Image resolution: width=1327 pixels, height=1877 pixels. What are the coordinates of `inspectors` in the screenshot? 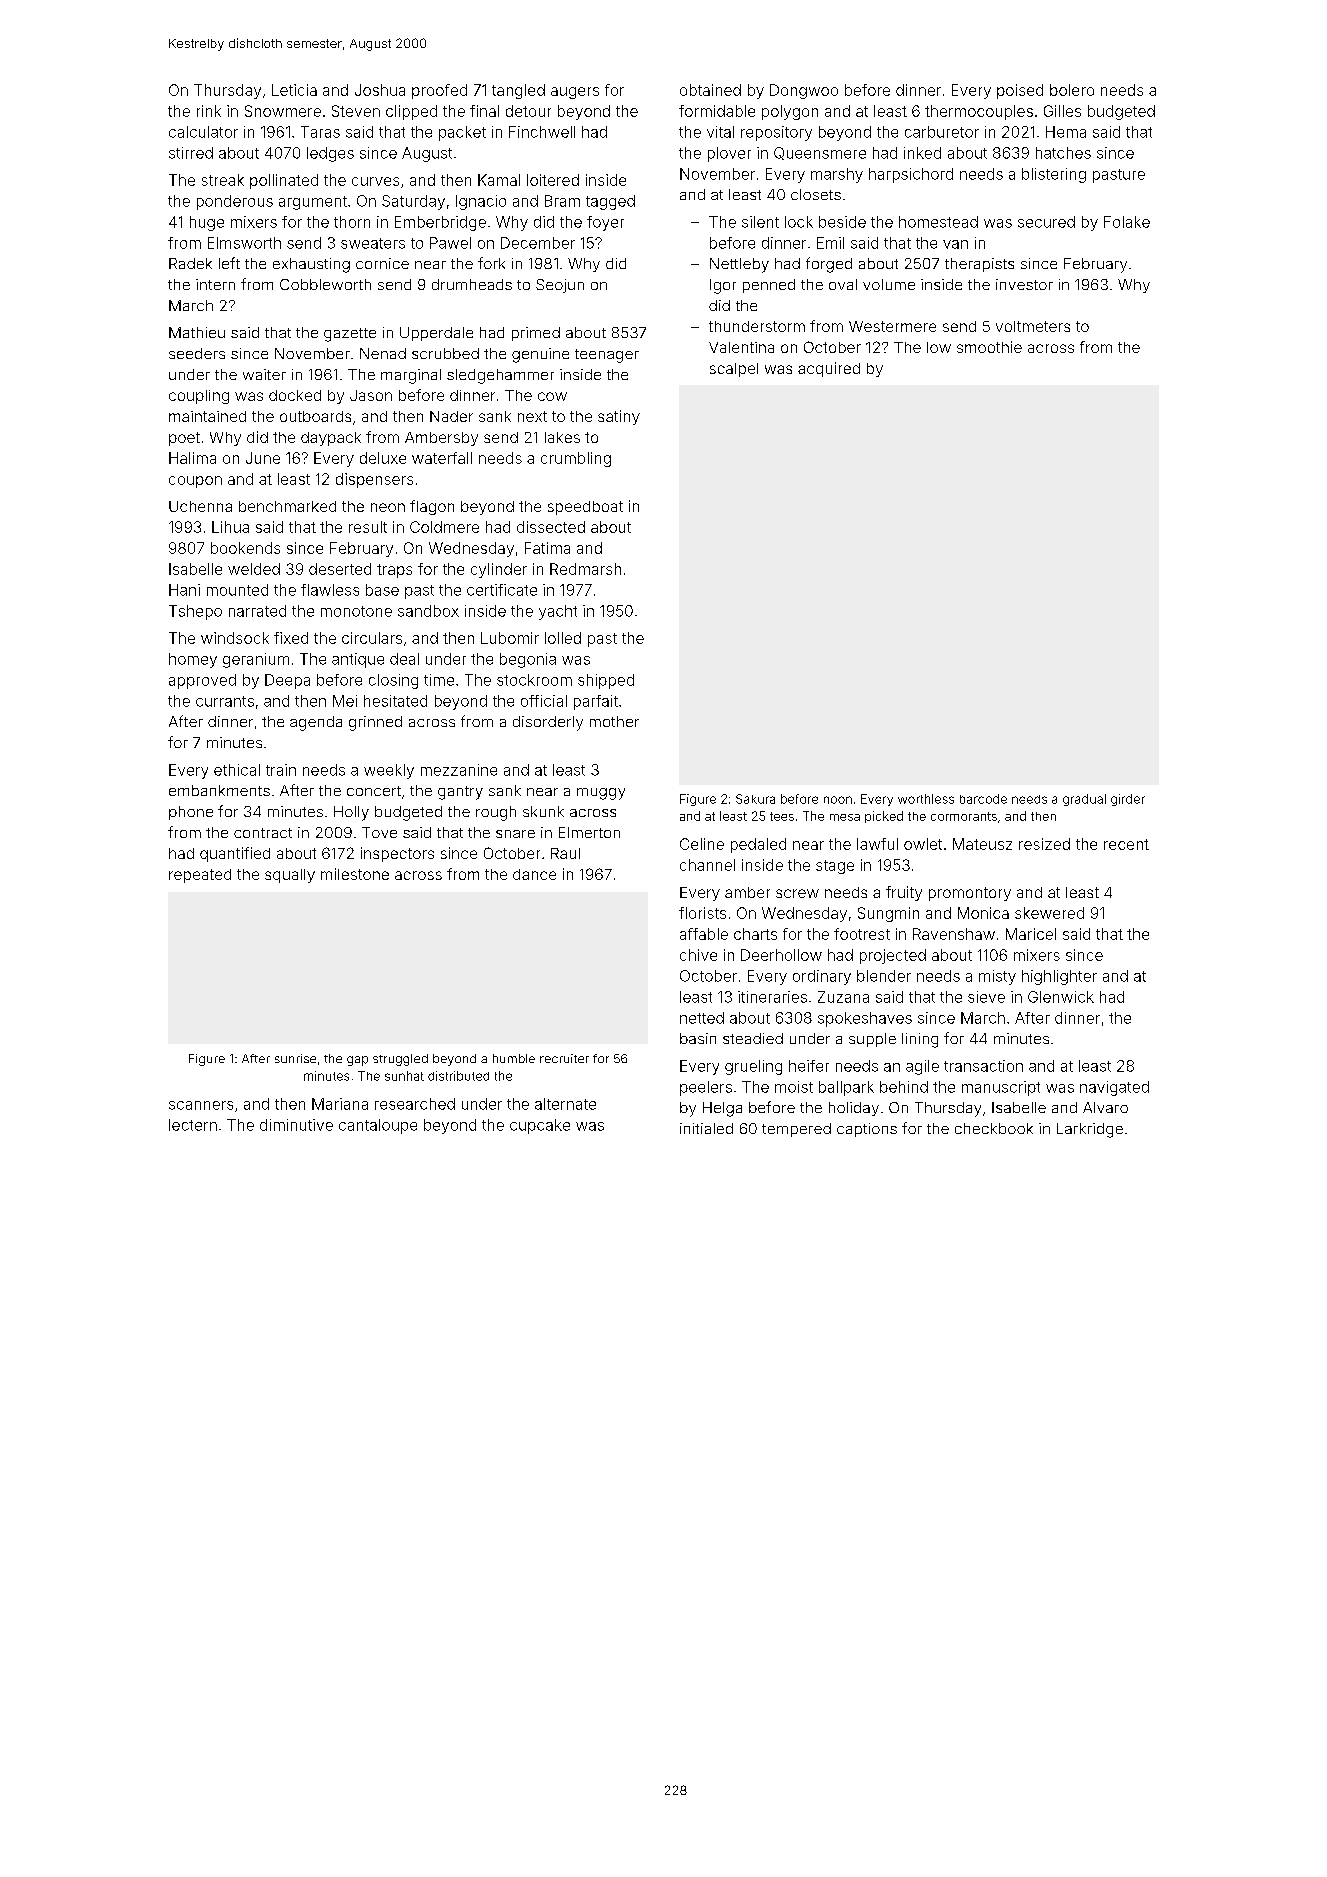 It's located at (397, 854).
